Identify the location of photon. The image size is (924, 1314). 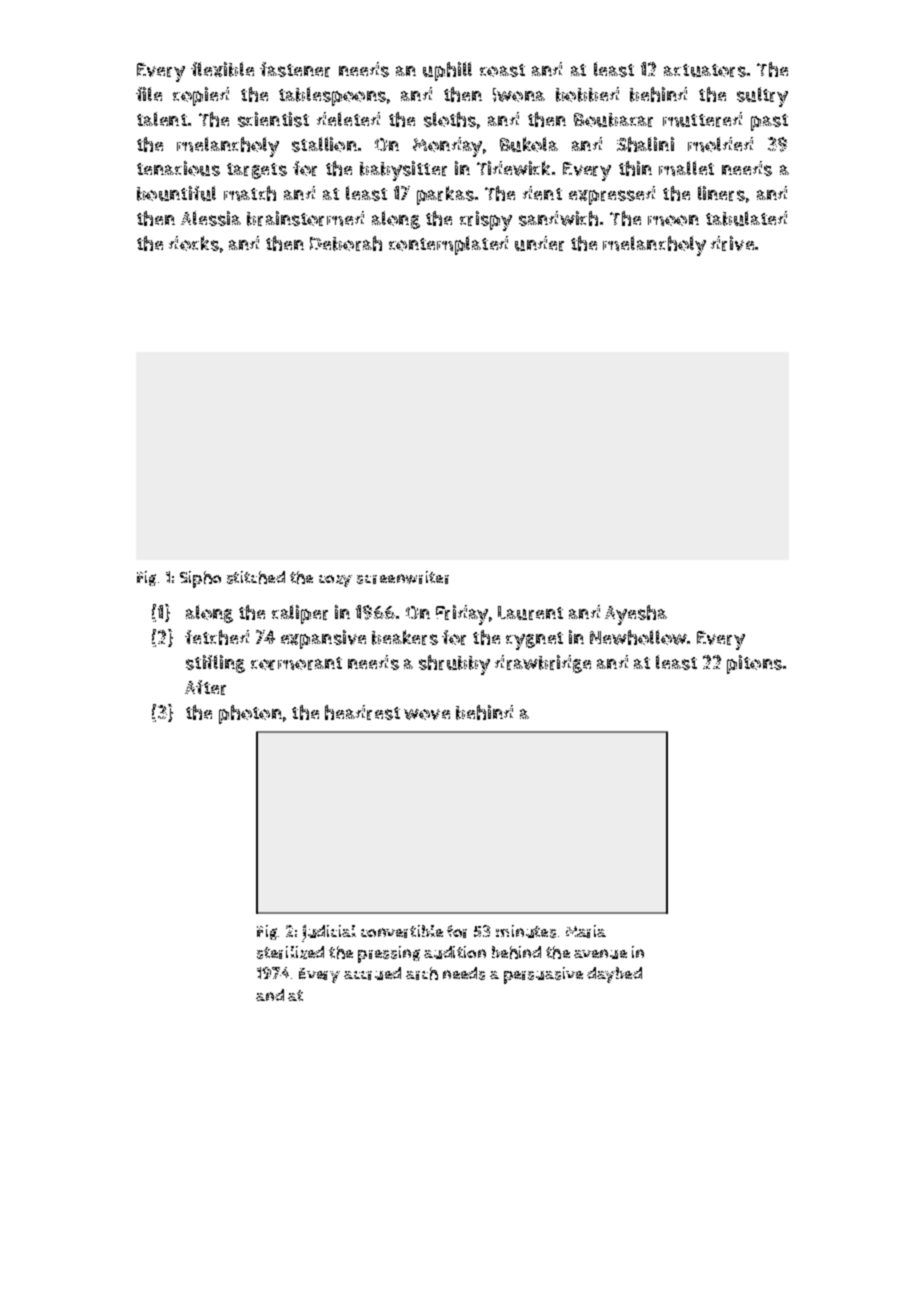
(250, 714).
